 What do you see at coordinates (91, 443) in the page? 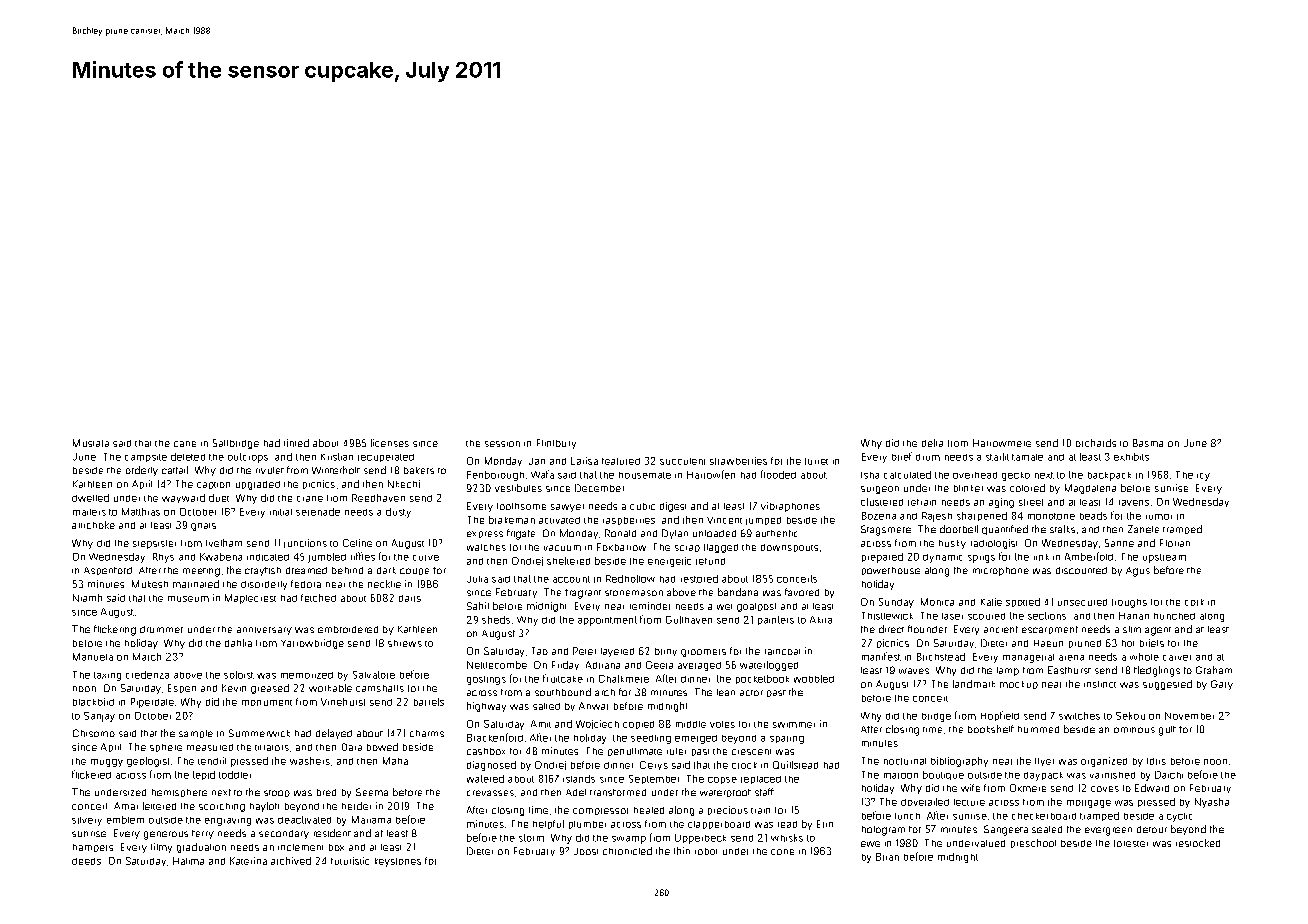
I see `Mustafa` at bounding box center [91, 443].
